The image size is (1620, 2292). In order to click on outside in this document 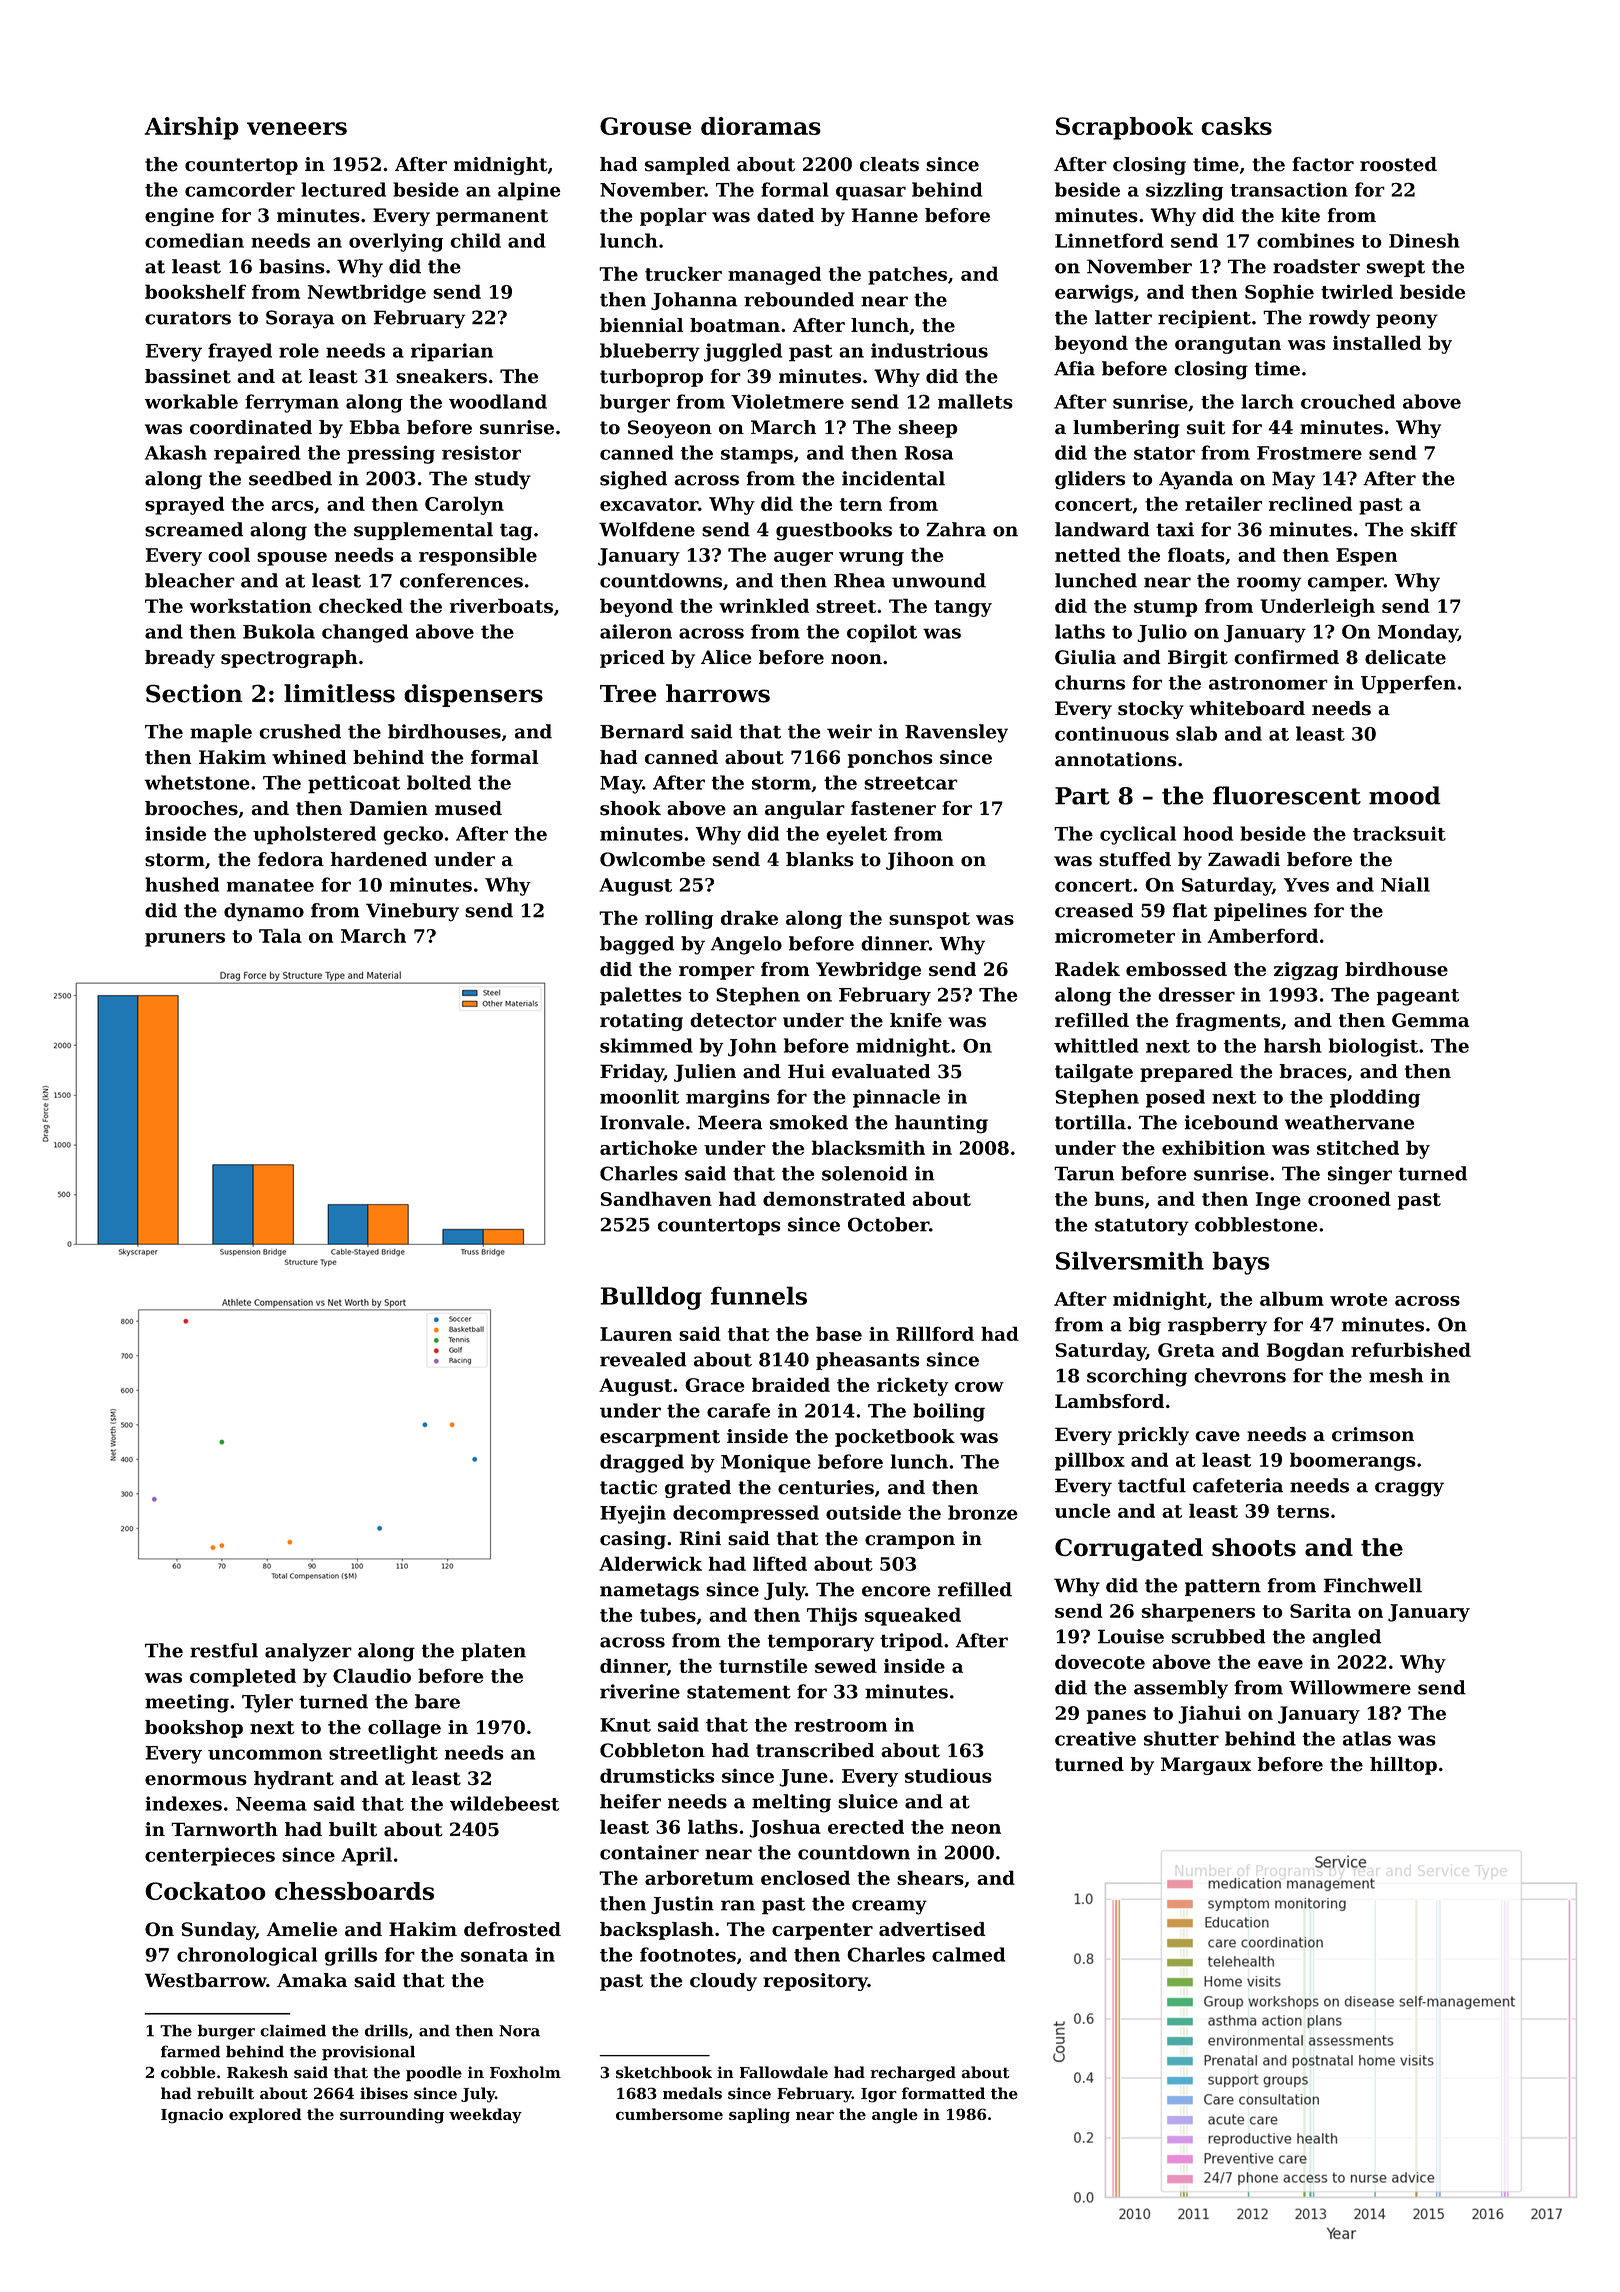, I will do `click(863, 1512)`.
